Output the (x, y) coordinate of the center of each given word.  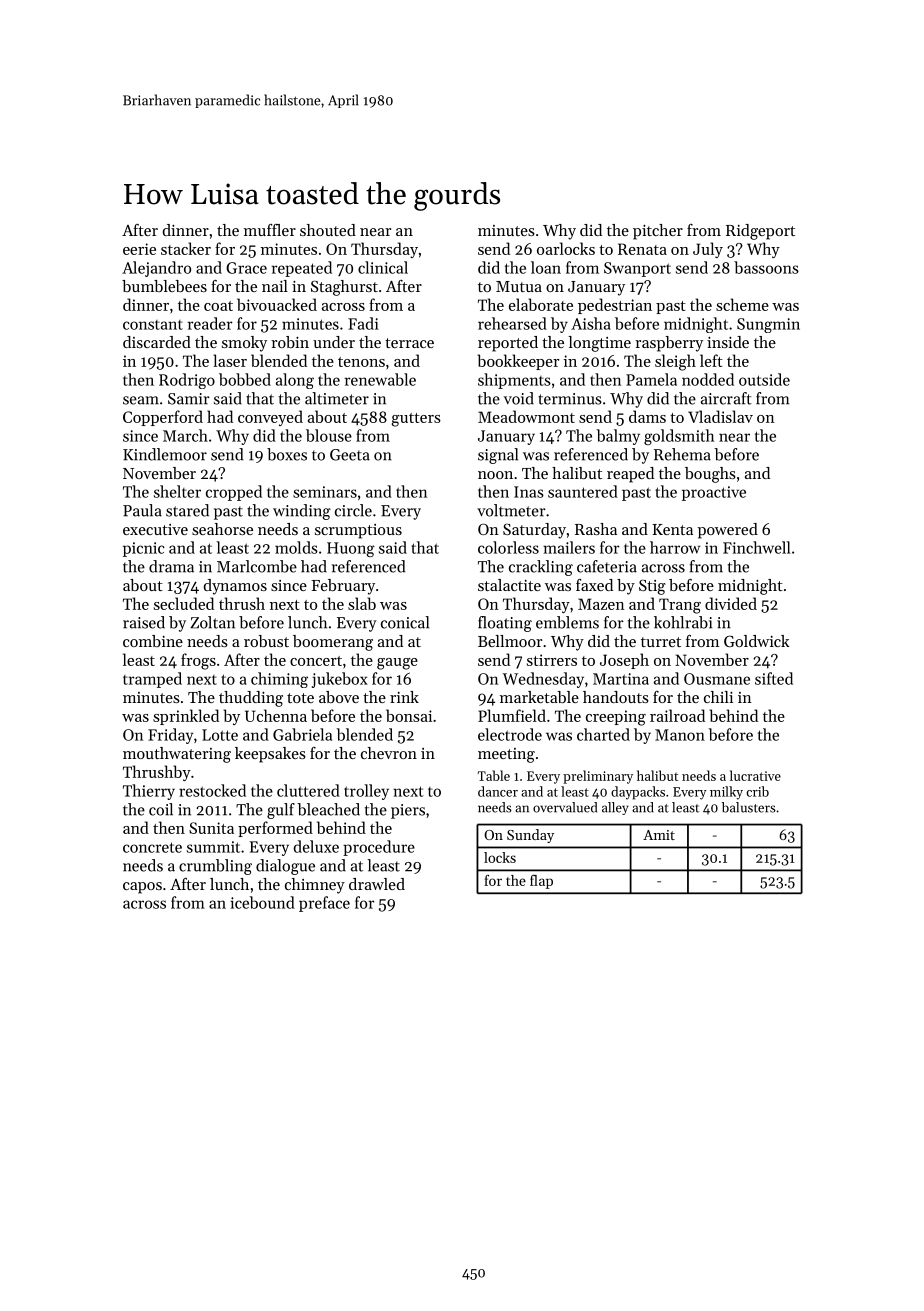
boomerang (333, 643)
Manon (680, 735)
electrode (510, 734)
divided (731, 603)
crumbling (215, 867)
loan (546, 267)
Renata (642, 249)
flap (541, 881)
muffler (270, 230)
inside (728, 342)
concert (316, 661)
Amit (659, 835)
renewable (380, 379)
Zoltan (212, 622)
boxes (287, 454)
